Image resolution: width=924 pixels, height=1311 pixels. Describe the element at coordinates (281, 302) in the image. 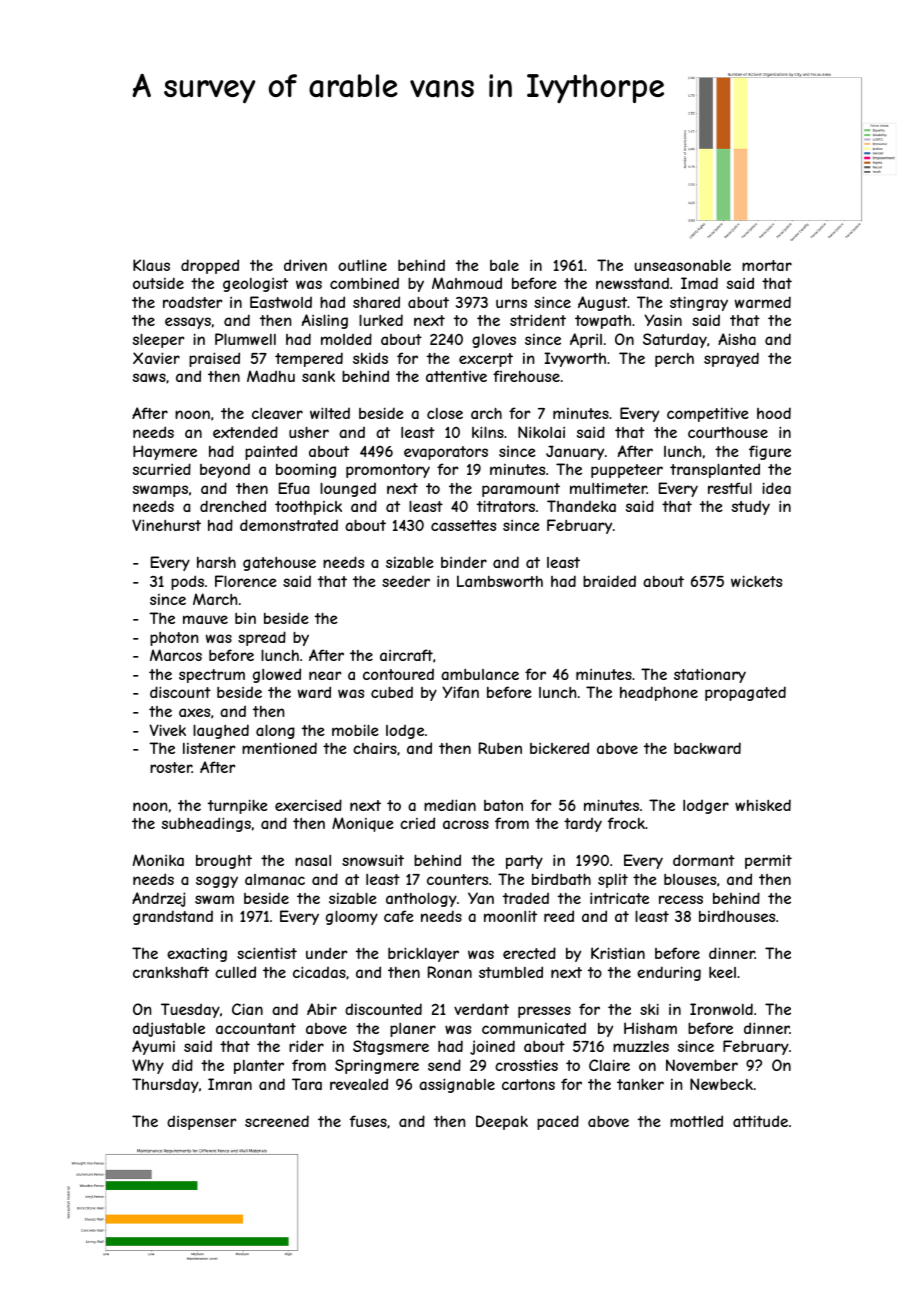

I see `Eastwold` at that location.
